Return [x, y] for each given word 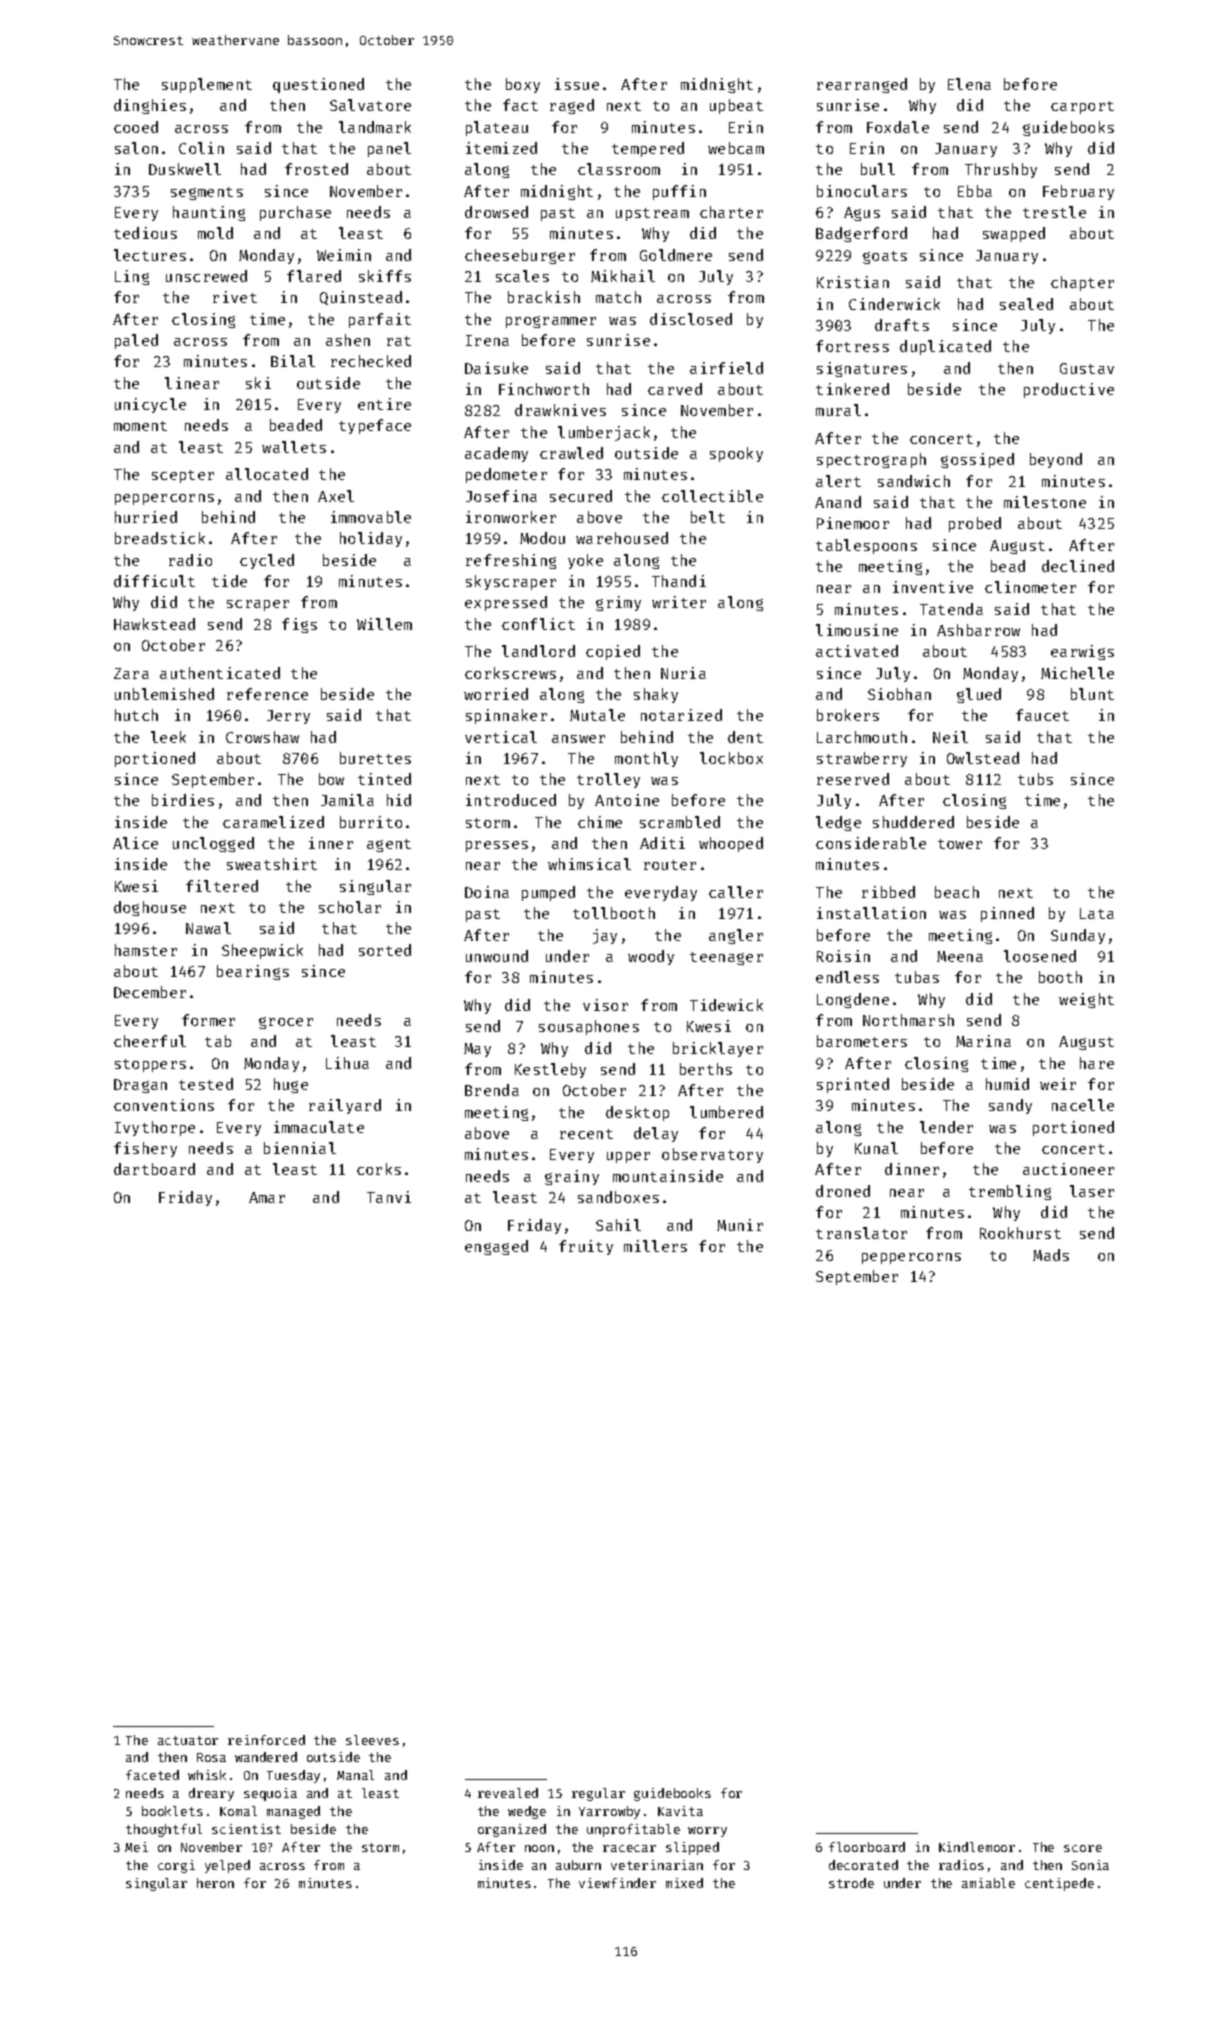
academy [496, 454]
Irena [487, 340]
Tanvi [389, 1197]
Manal [355, 1775]
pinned [1007, 914]
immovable [371, 517]
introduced [511, 800]
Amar [267, 1197]
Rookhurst [1020, 1233]
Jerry [288, 717]
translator [861, 1233]
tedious [145, 233]
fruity [586, 1247]
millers [655, 1246]
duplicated [945, 347]
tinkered [852, 389]
